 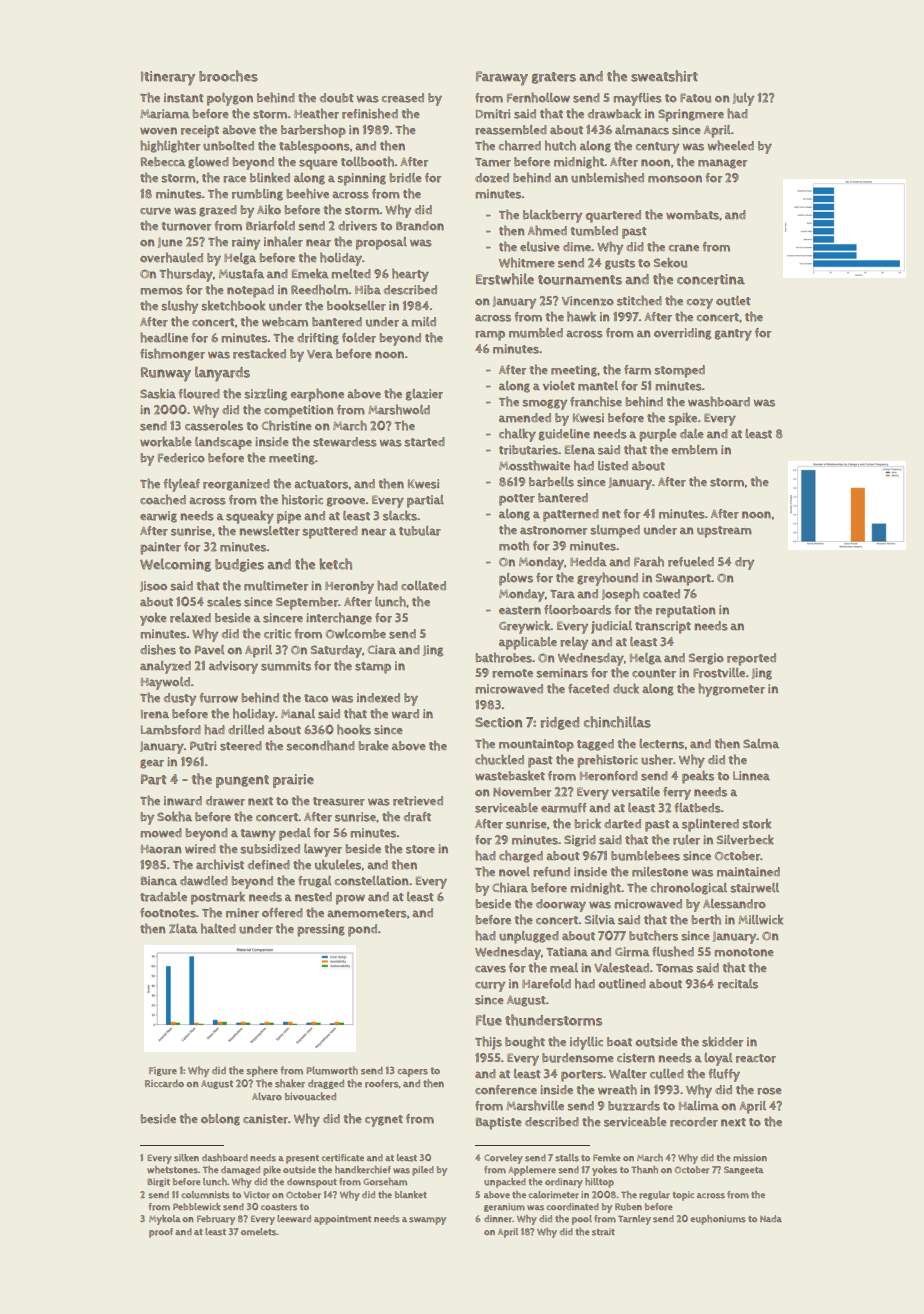 What do you see at coordinates (423, 322) in the screenshot?
I see `mild` at bounding box center [423, 322].
